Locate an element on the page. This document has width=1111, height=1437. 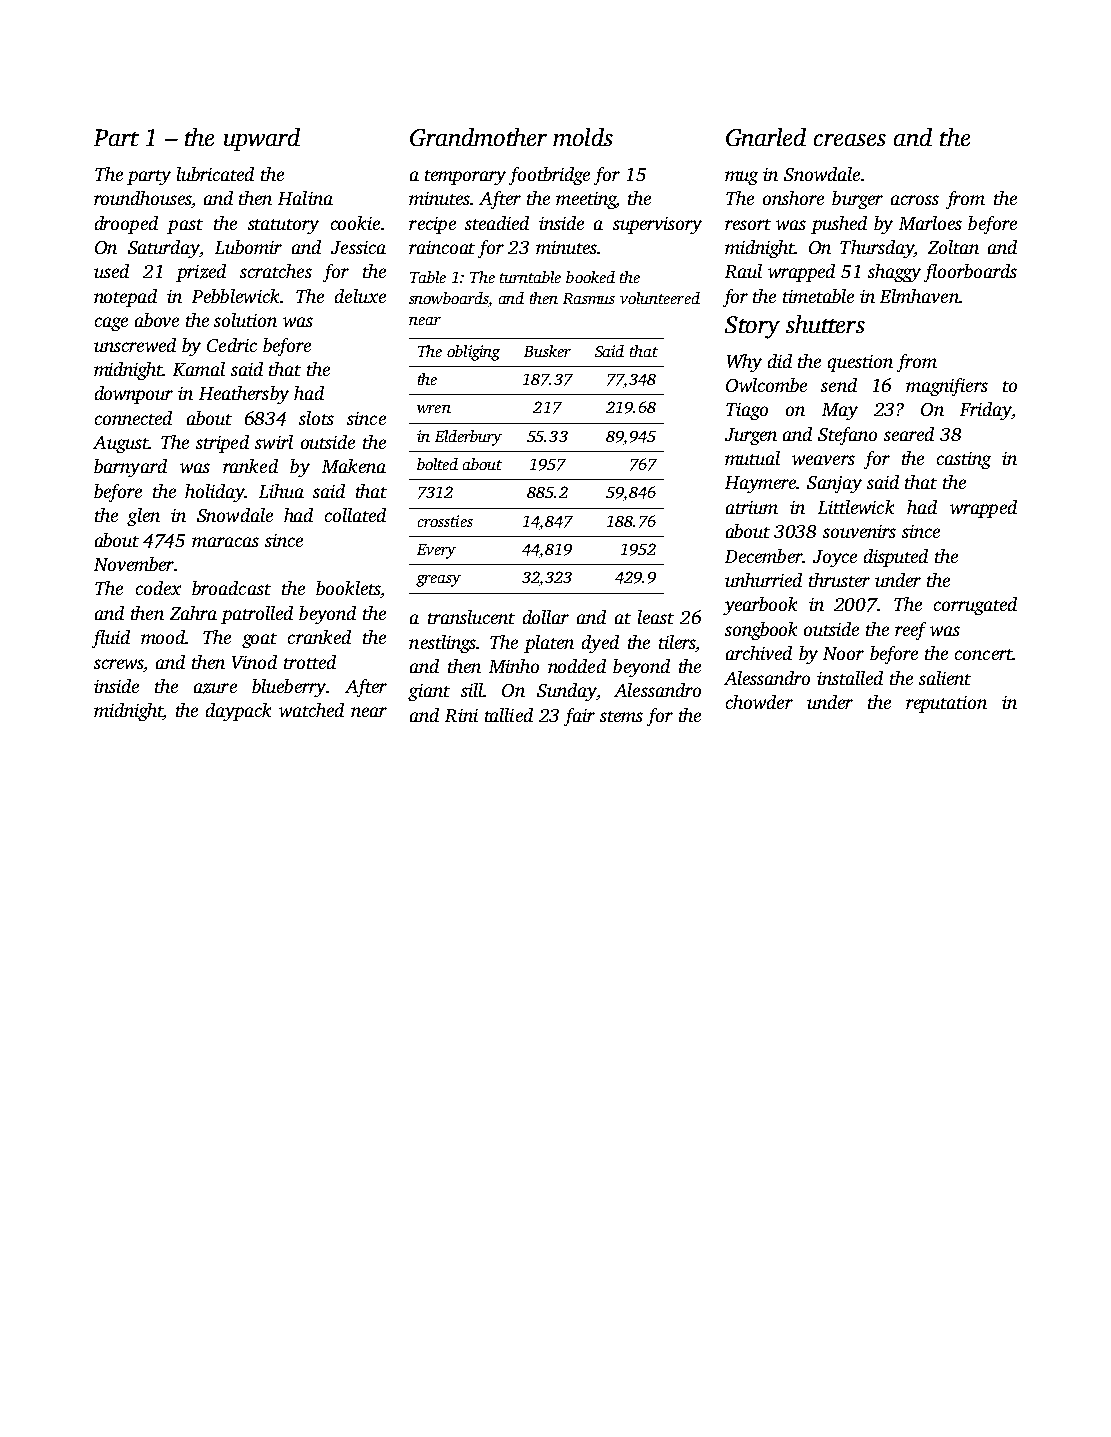
Lihua is located at coordinates (281, 491).
